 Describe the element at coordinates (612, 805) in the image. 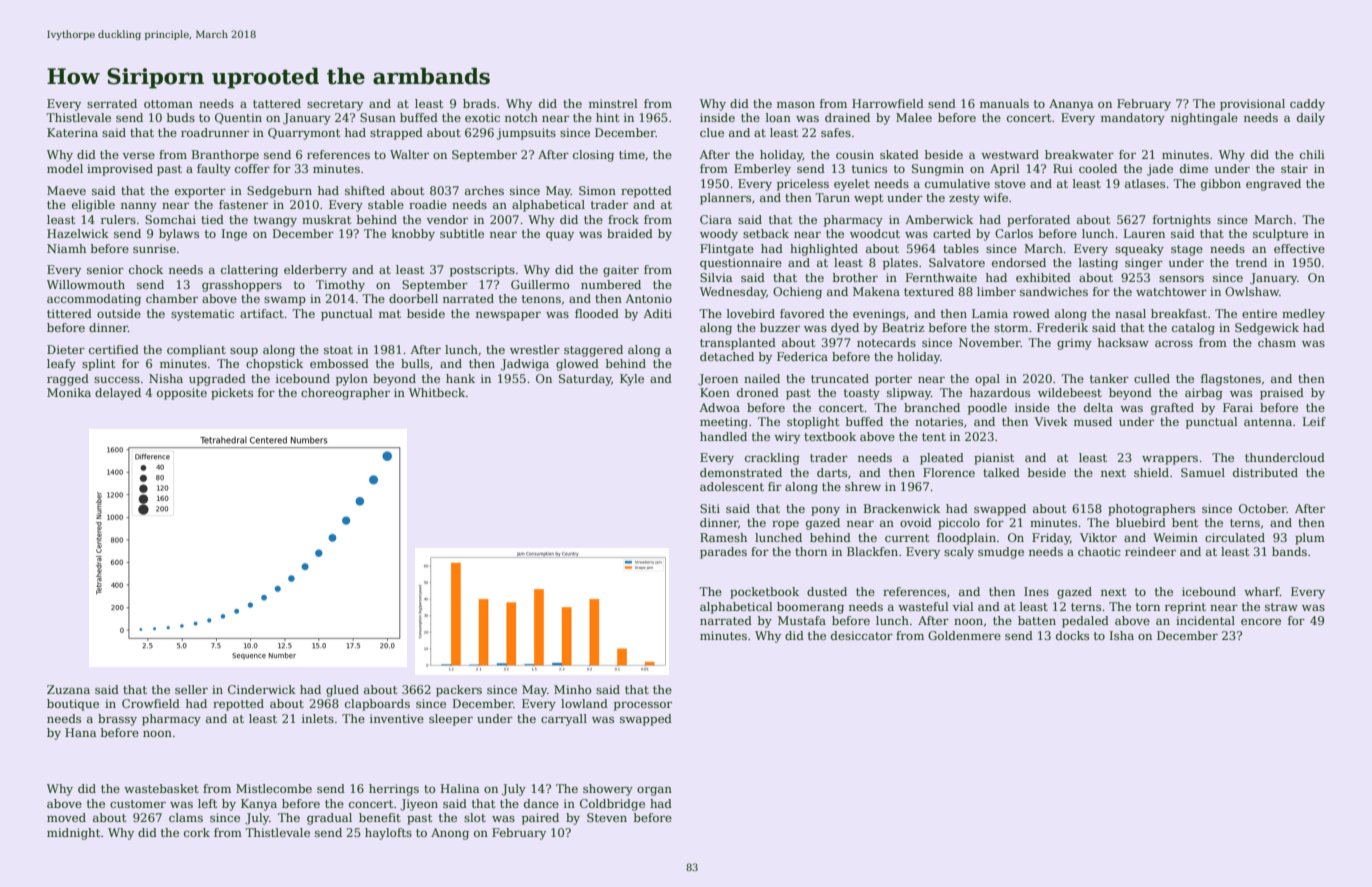

I see `Coldbridge` at that location.
